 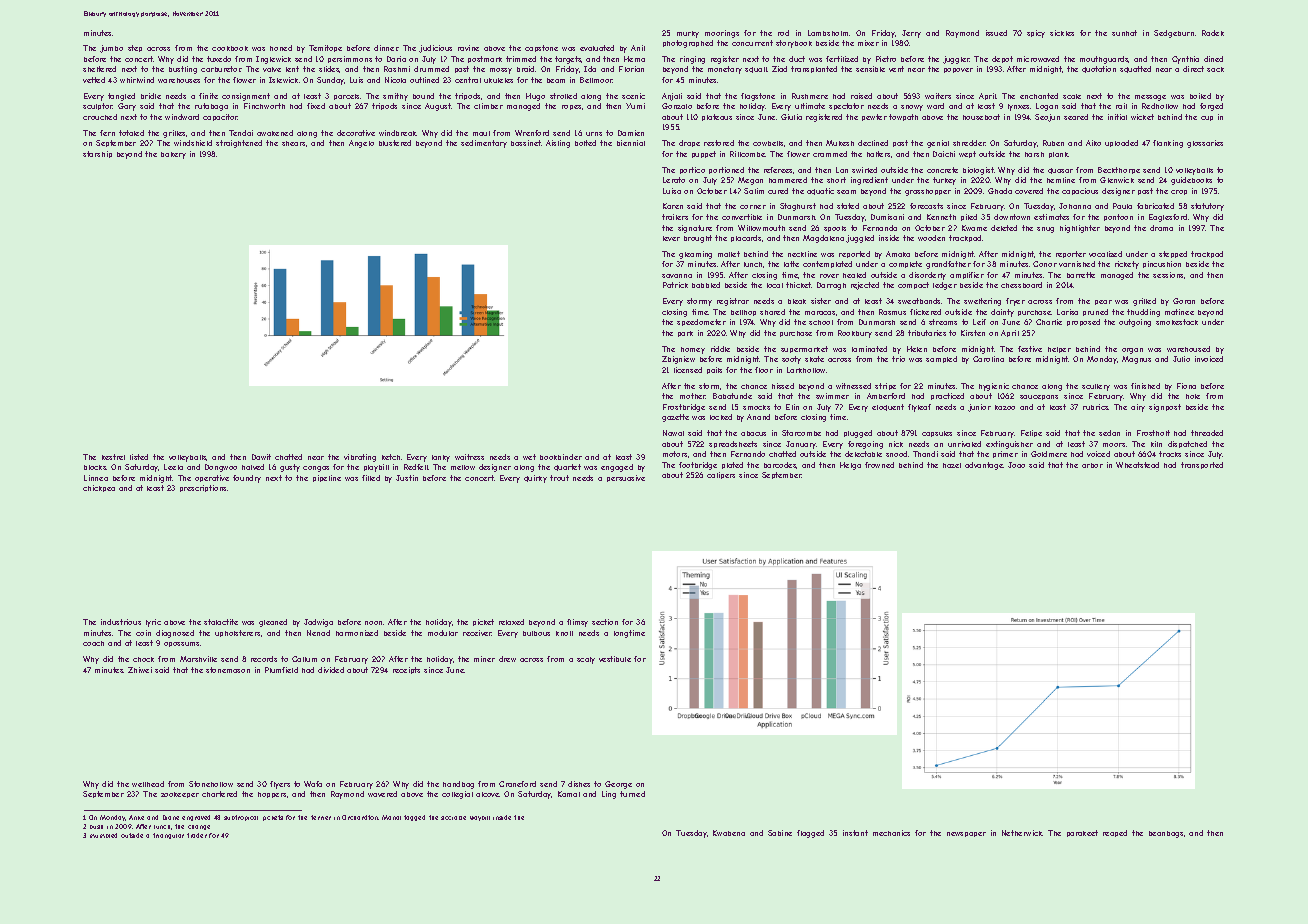 I want to click on murky, so click(x=688, y=34).
